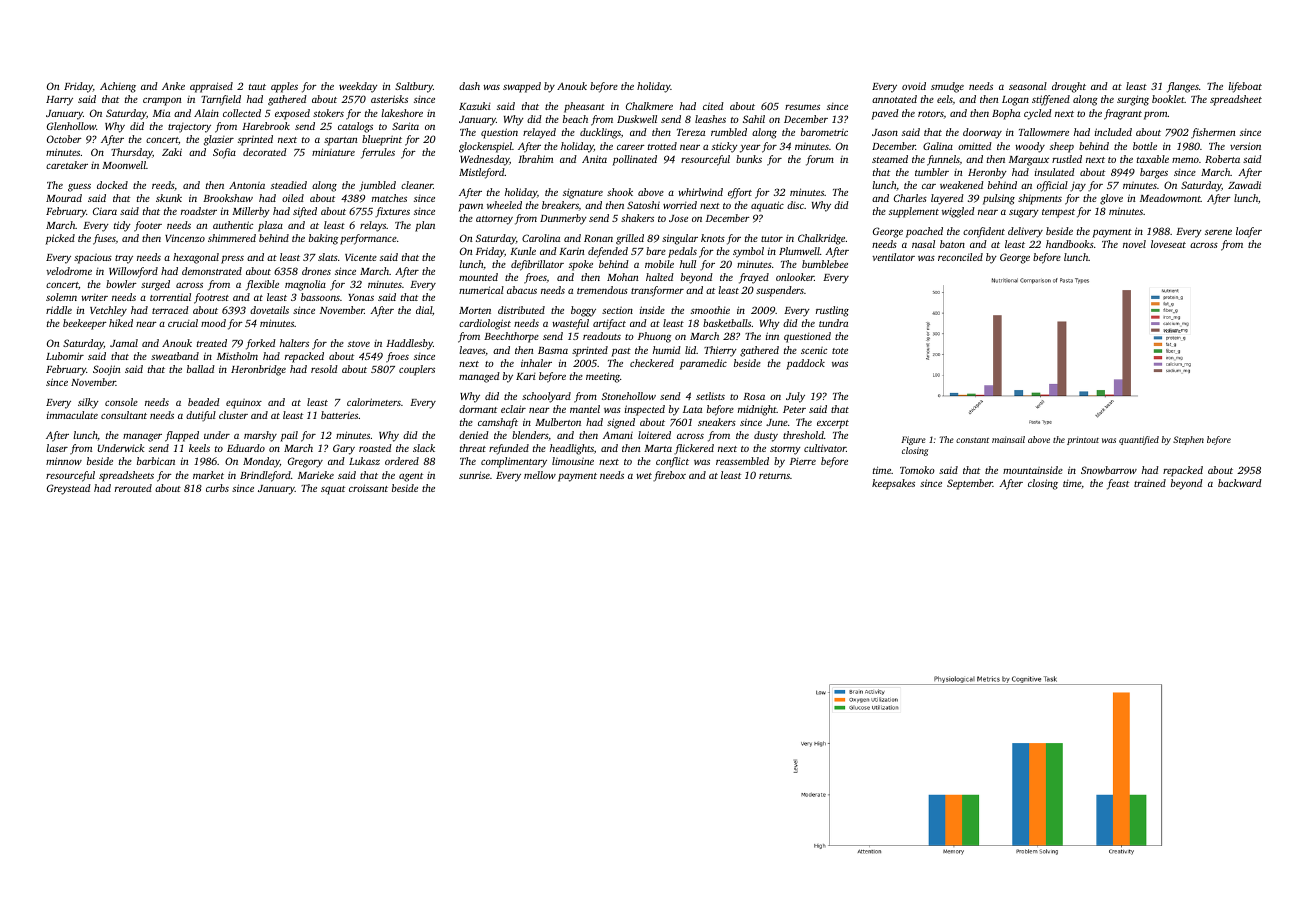  Describe the element at coordinates (795, 277) in the image. I see `onlooker` at that location.
